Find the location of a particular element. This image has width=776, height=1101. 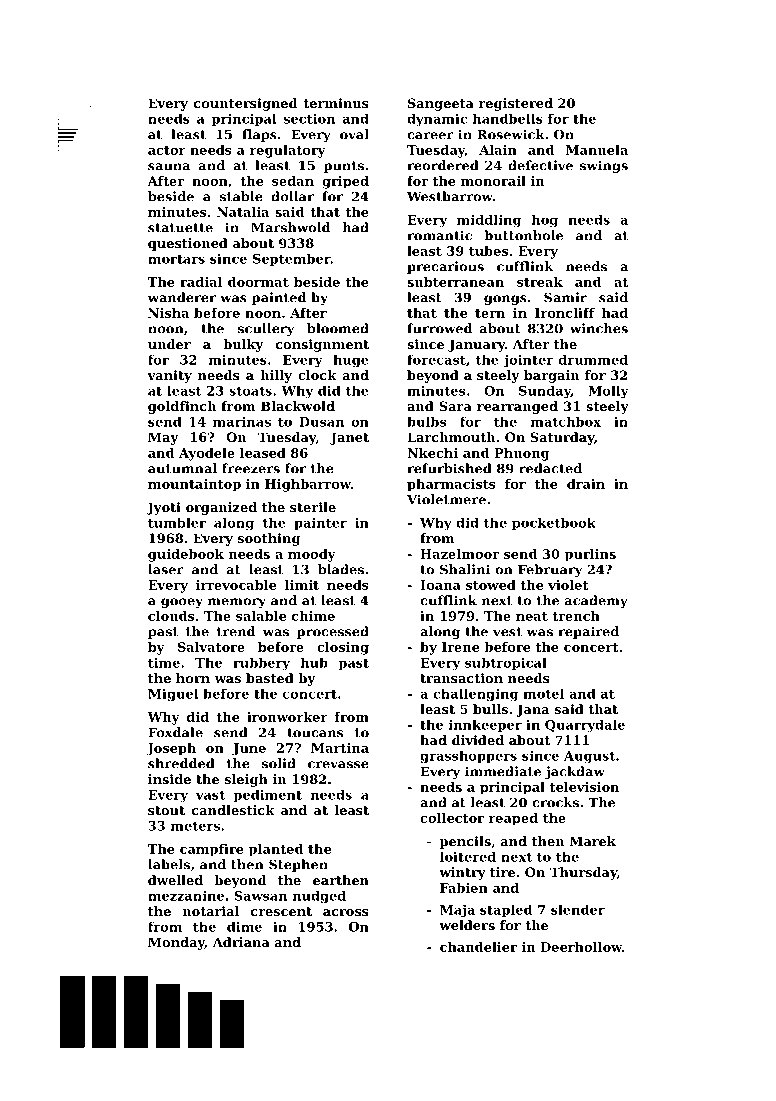

rearranged is located at coordinates (517, 407).
